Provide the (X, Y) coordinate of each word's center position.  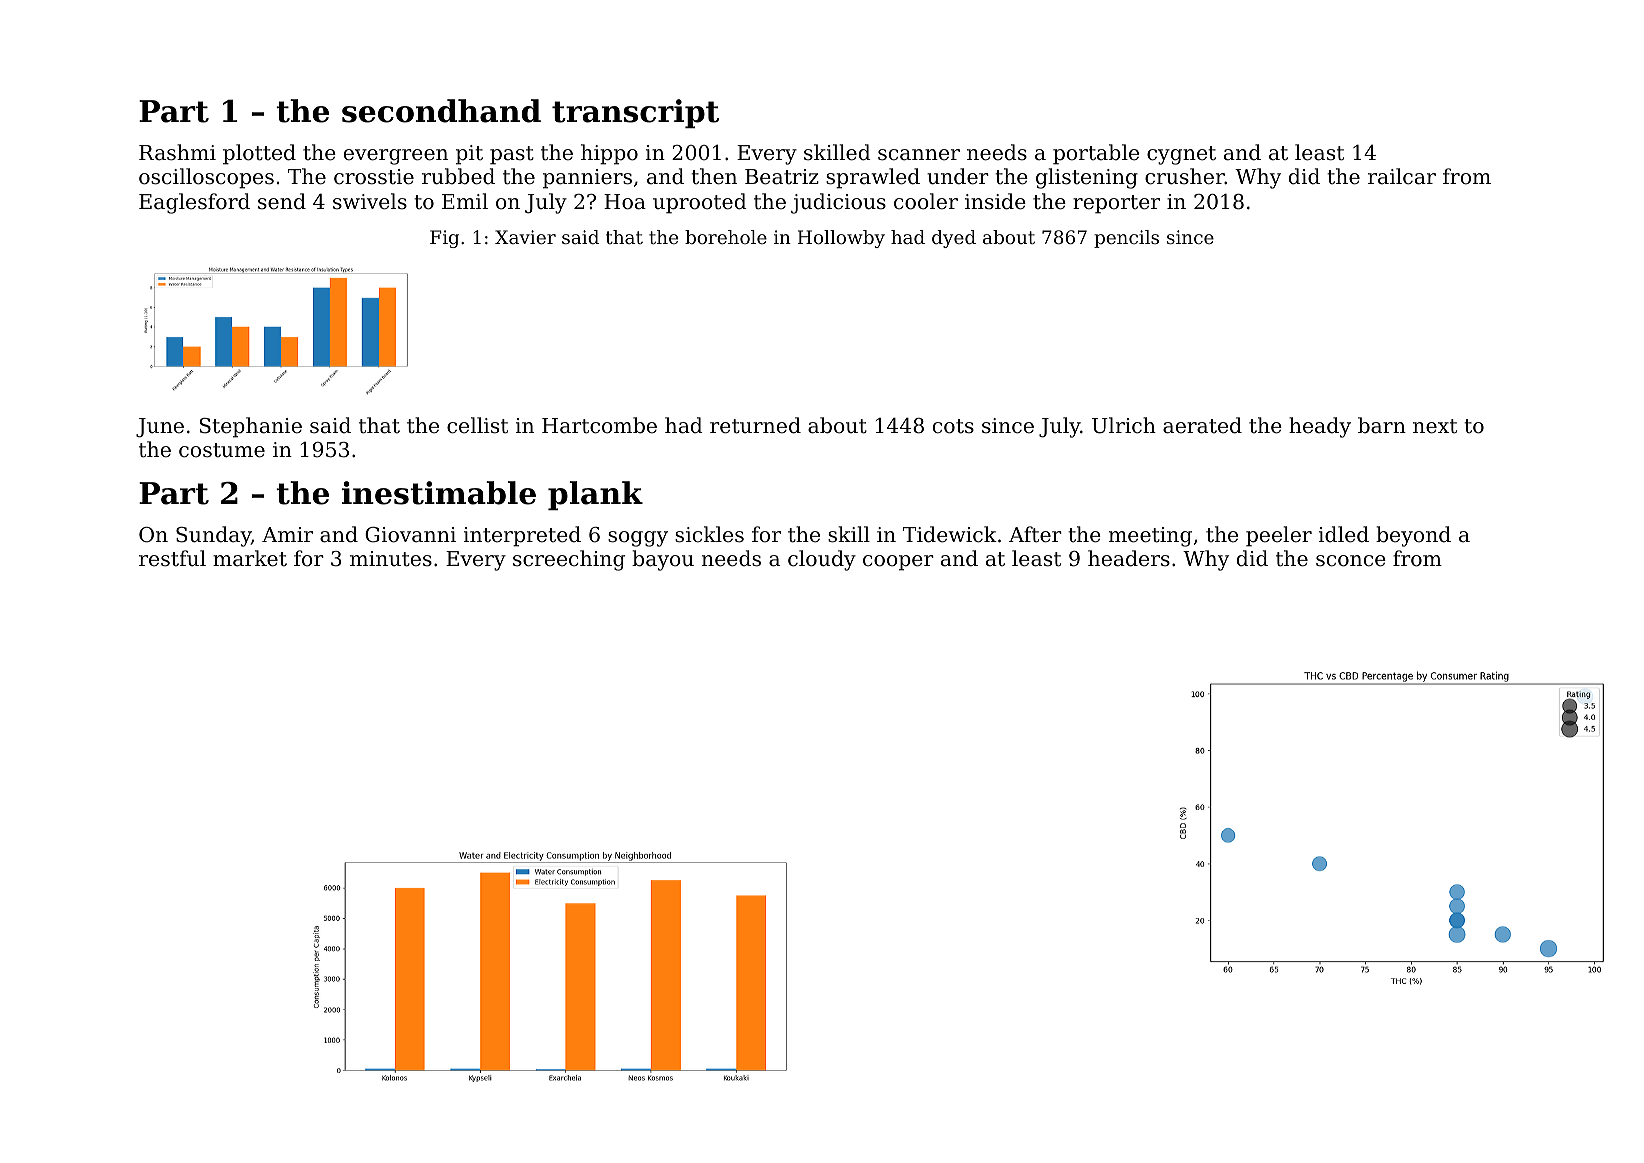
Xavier (525, 237)
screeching (569, 560)
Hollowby (841, 239)
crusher (1185, 176)
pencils (1126, 239)
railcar (1402, 176)
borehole (726, 237)
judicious (838, 203)
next (1435, 426)
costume (222, 450)
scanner (919, 155)
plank (595, 495)
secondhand (441, 111)
